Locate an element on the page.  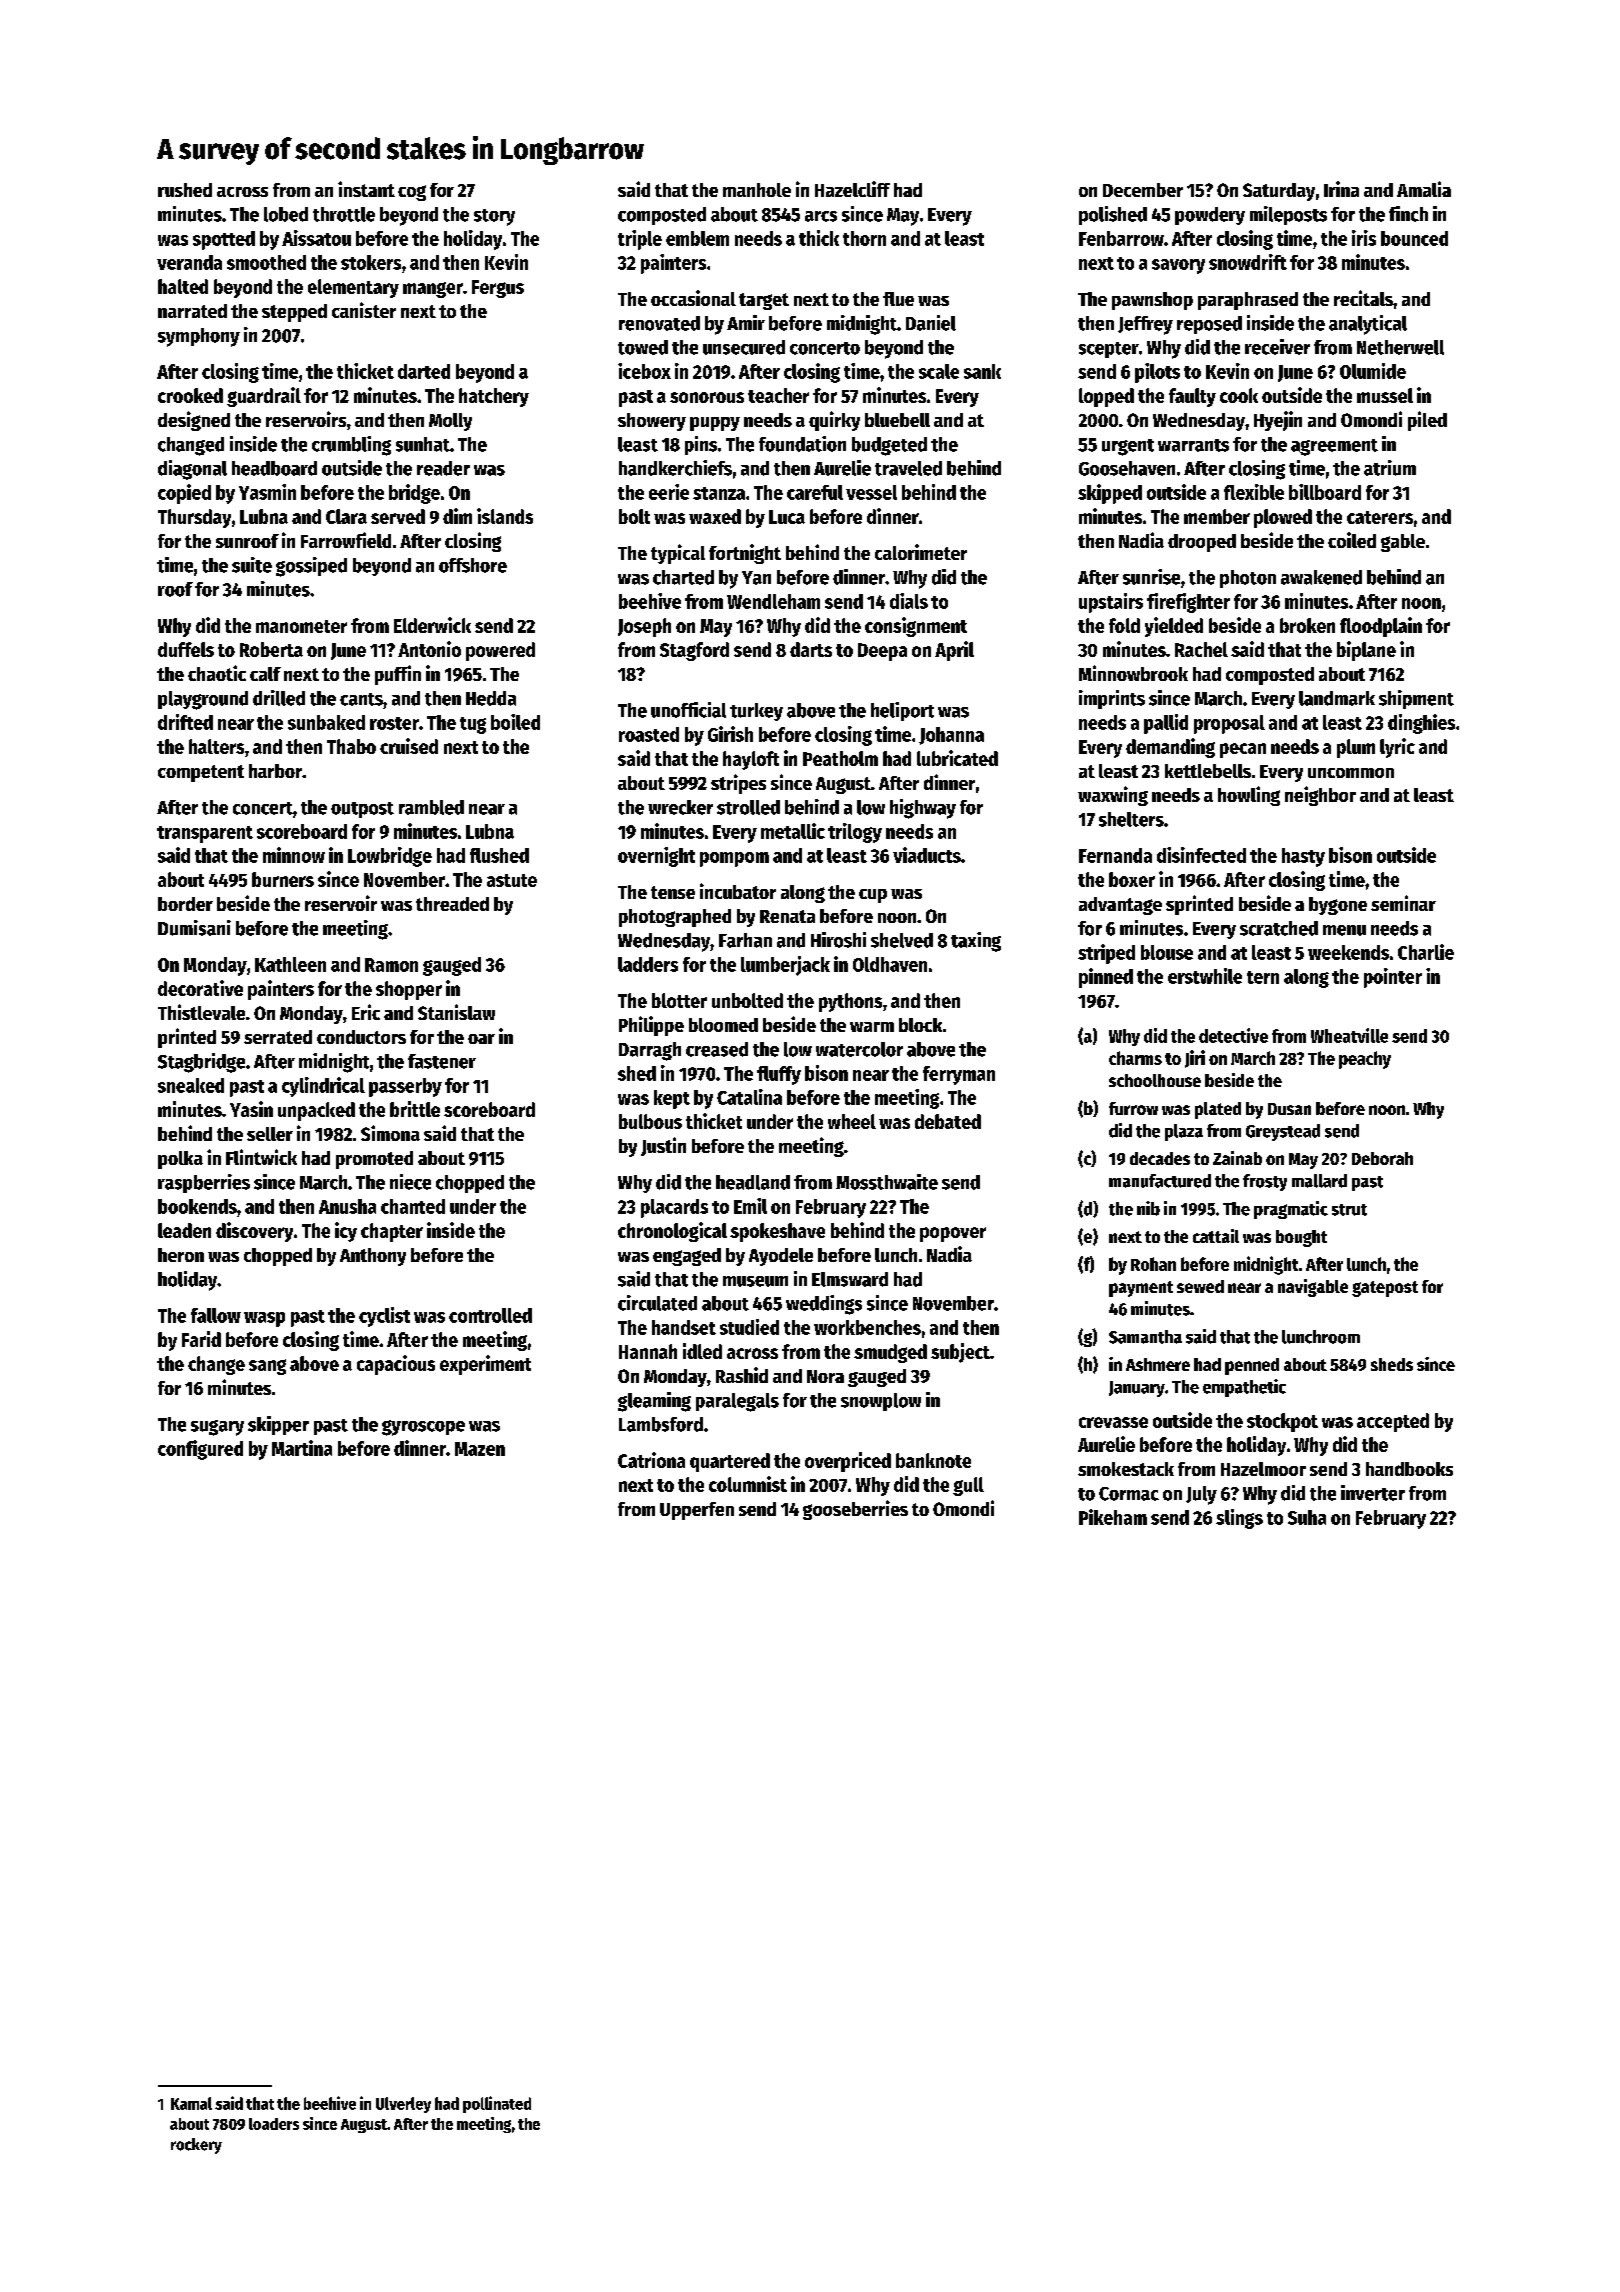
advantage is located at coordinates (1120, 906).
